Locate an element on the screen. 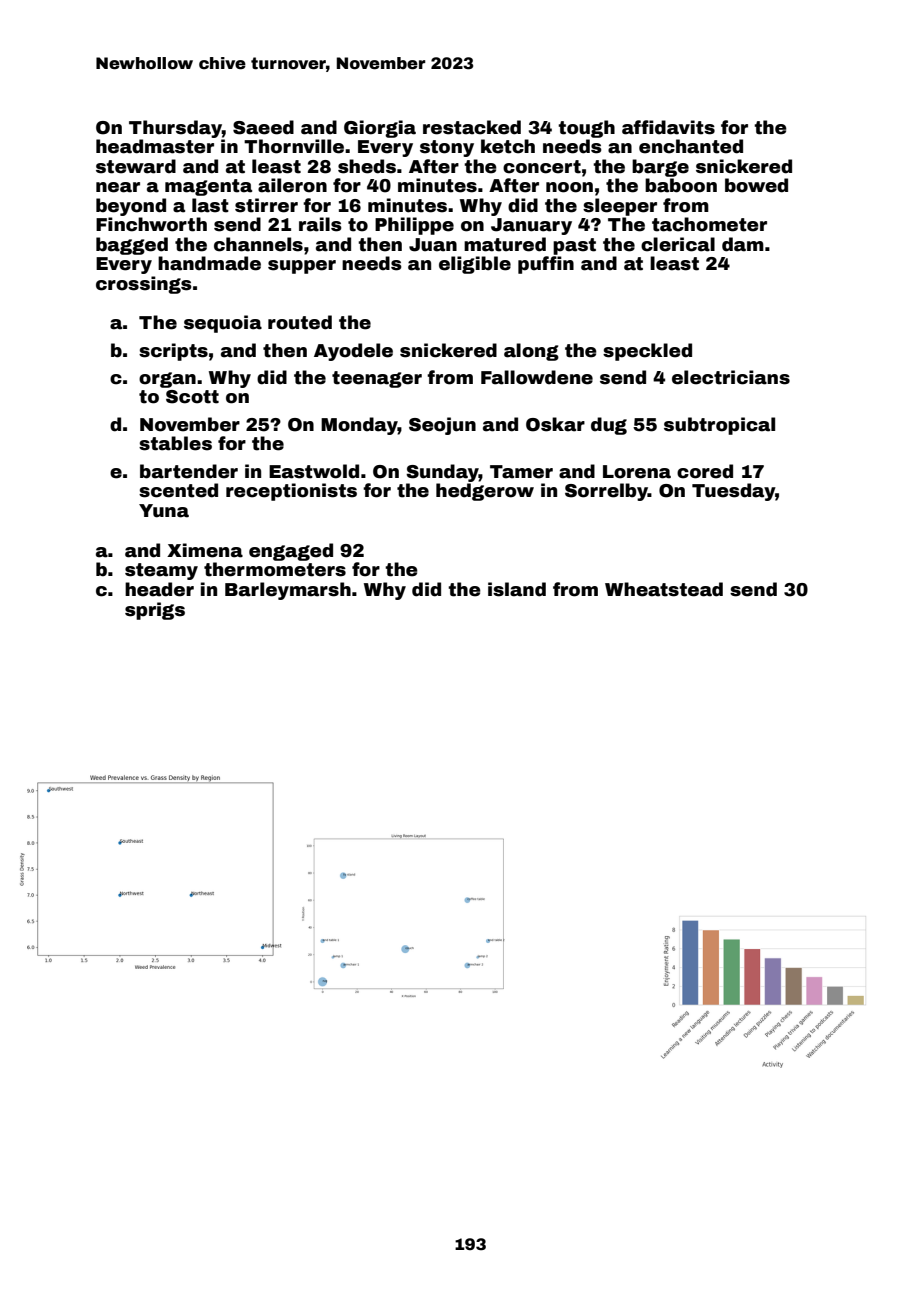 This screenshot has height=1316, width=908. Ximena is located at coordinates (205, 550).
